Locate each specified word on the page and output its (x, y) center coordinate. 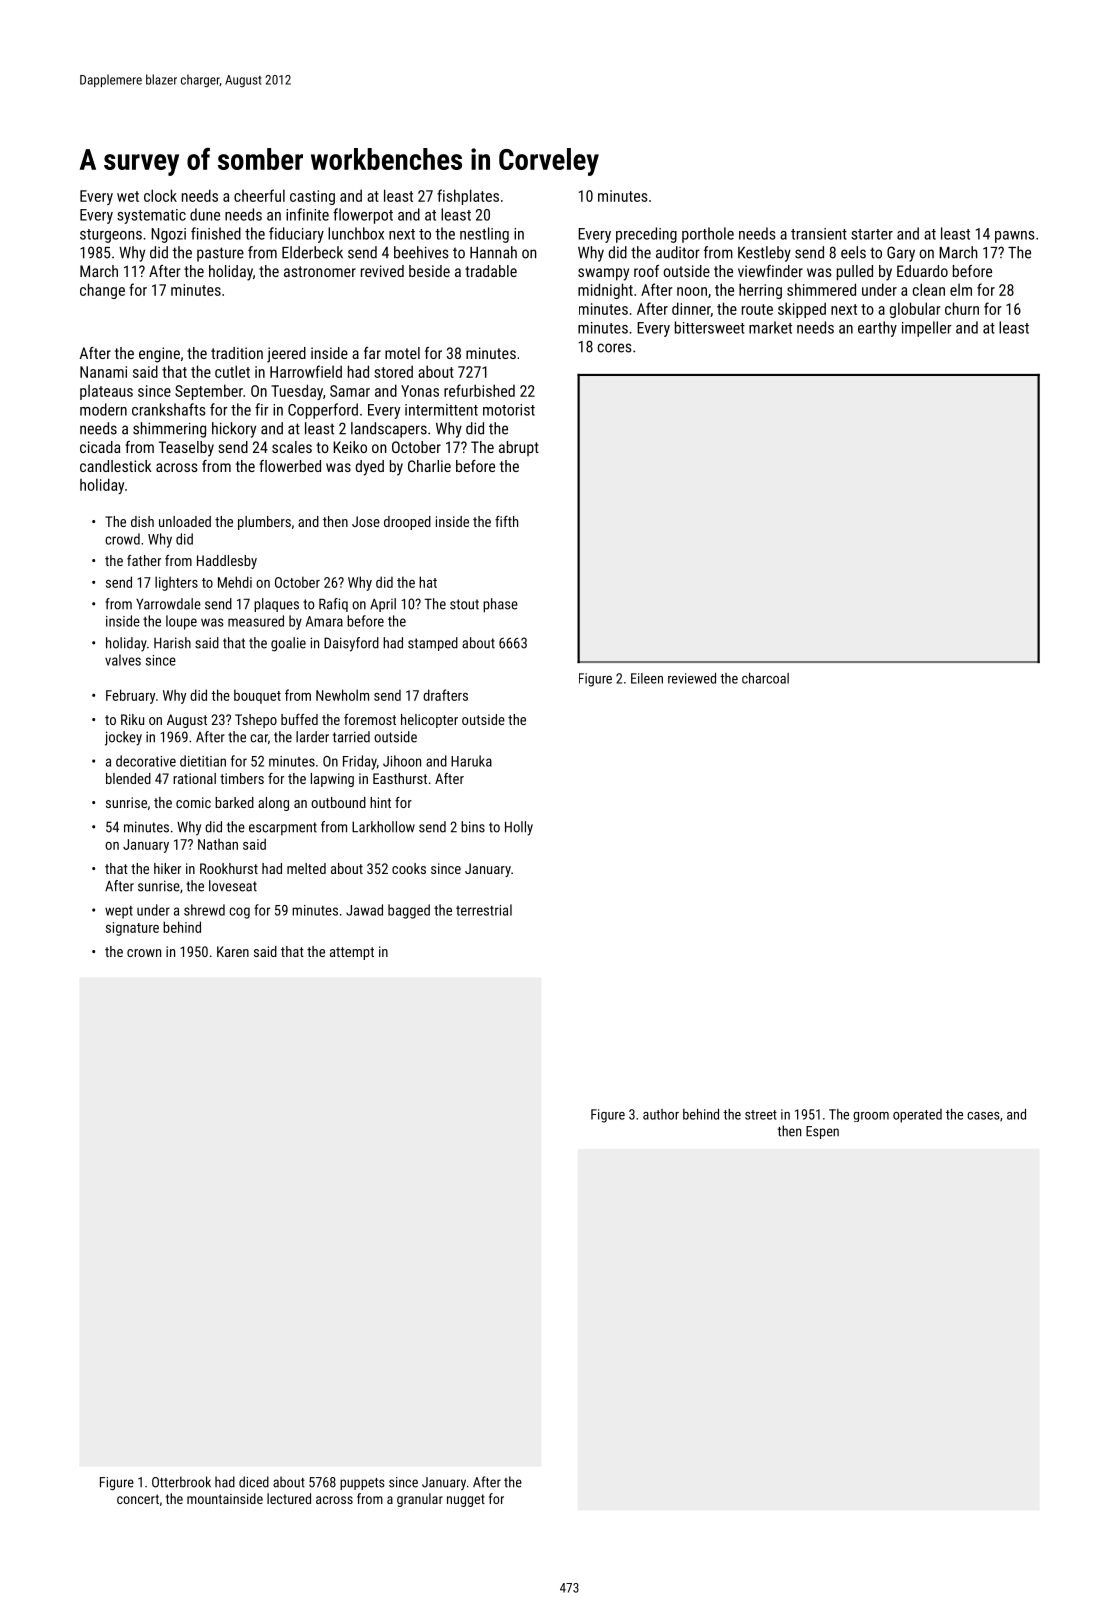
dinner (691, 309)
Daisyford (351, 644)
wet (128, 196)
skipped (802, 310)
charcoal (765, 678)
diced (254, 1482)
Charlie (429, 466)
